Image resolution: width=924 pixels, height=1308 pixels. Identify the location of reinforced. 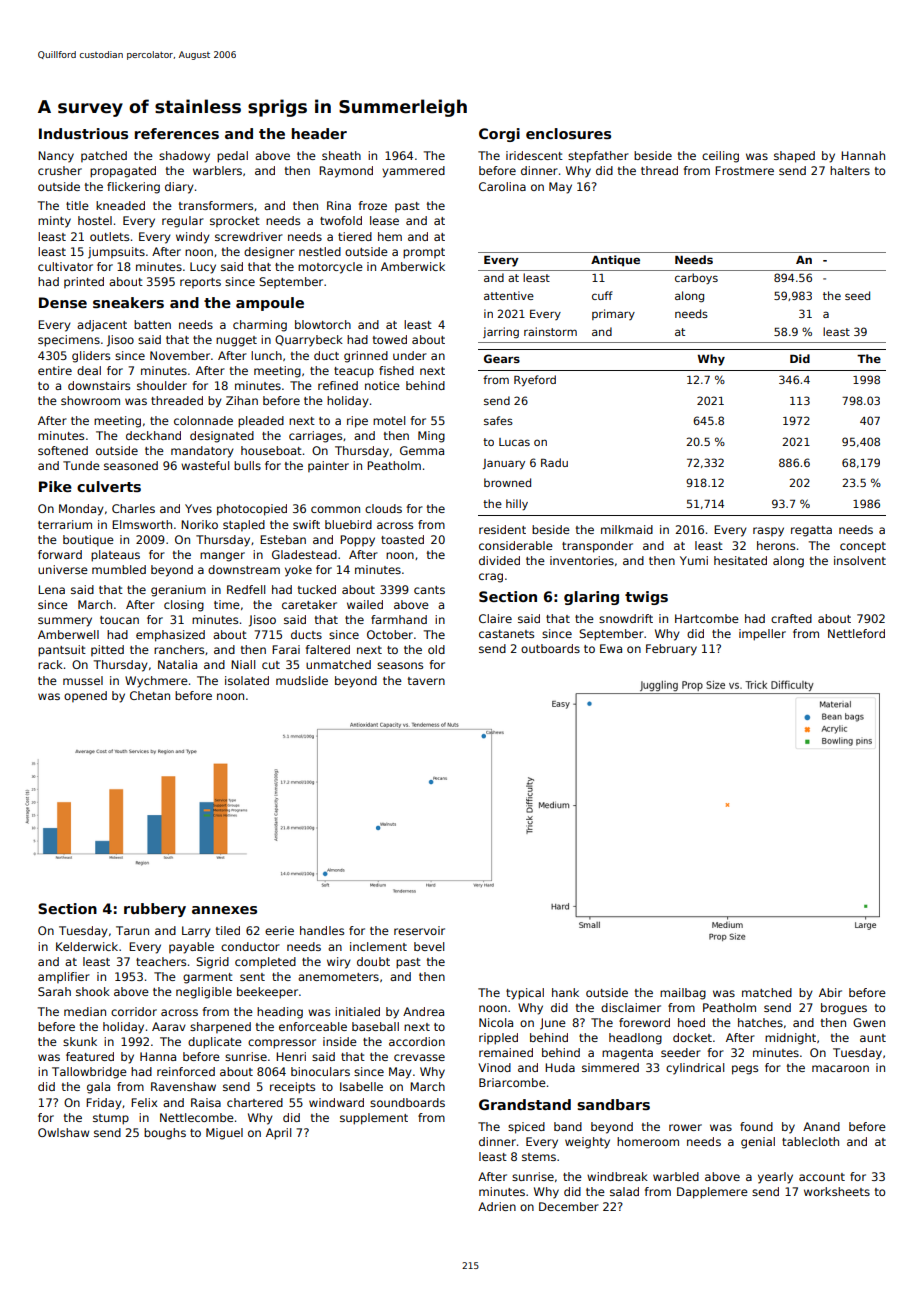
(186, 1071).
